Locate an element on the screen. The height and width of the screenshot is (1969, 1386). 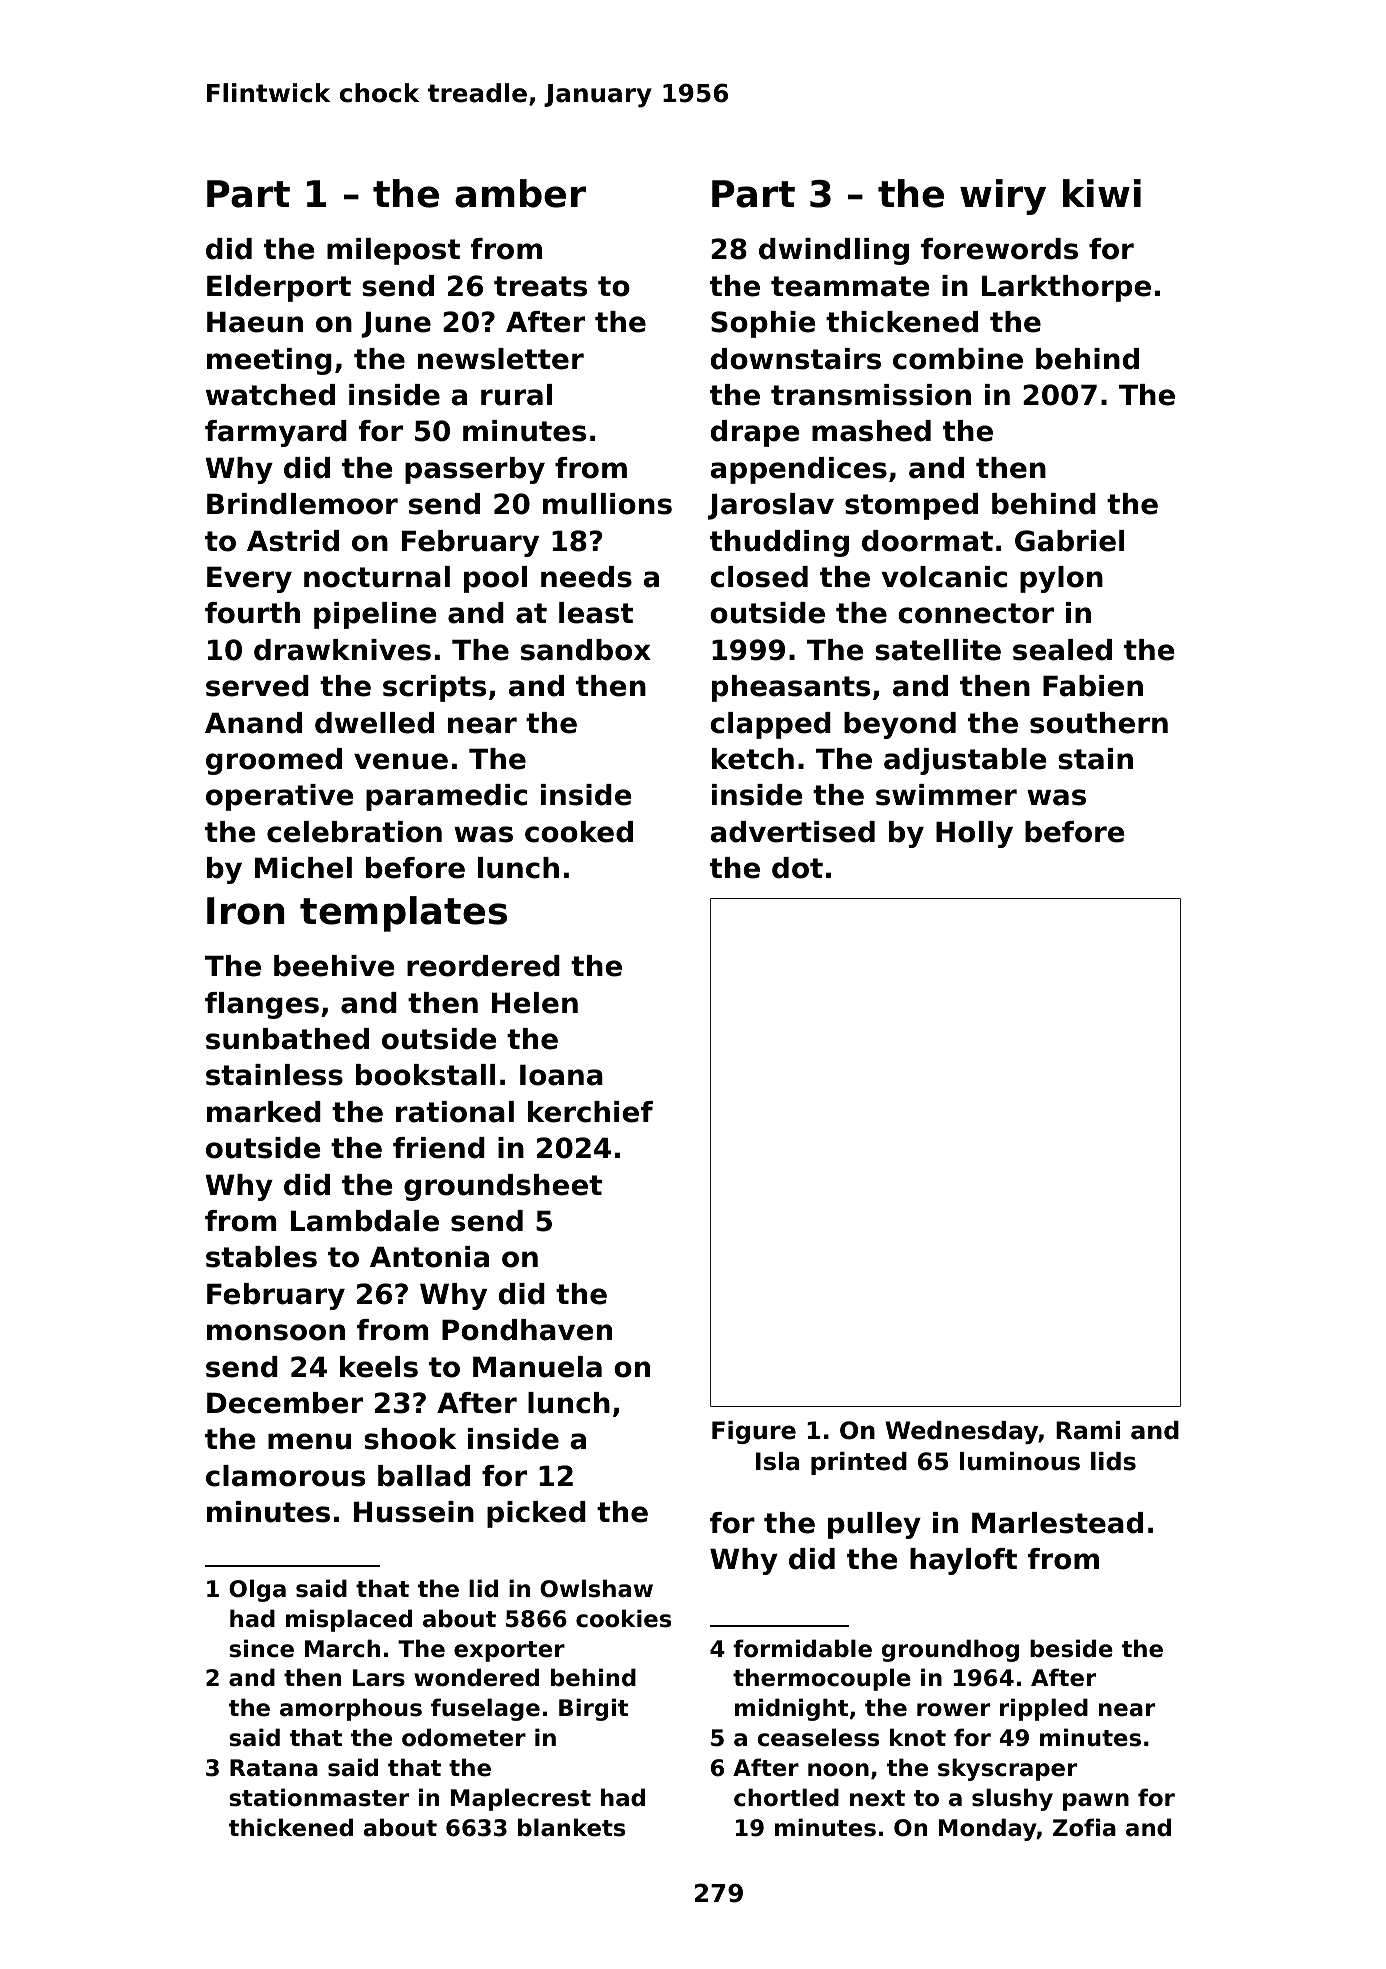
Holly is located at coordinates (974, 834).
